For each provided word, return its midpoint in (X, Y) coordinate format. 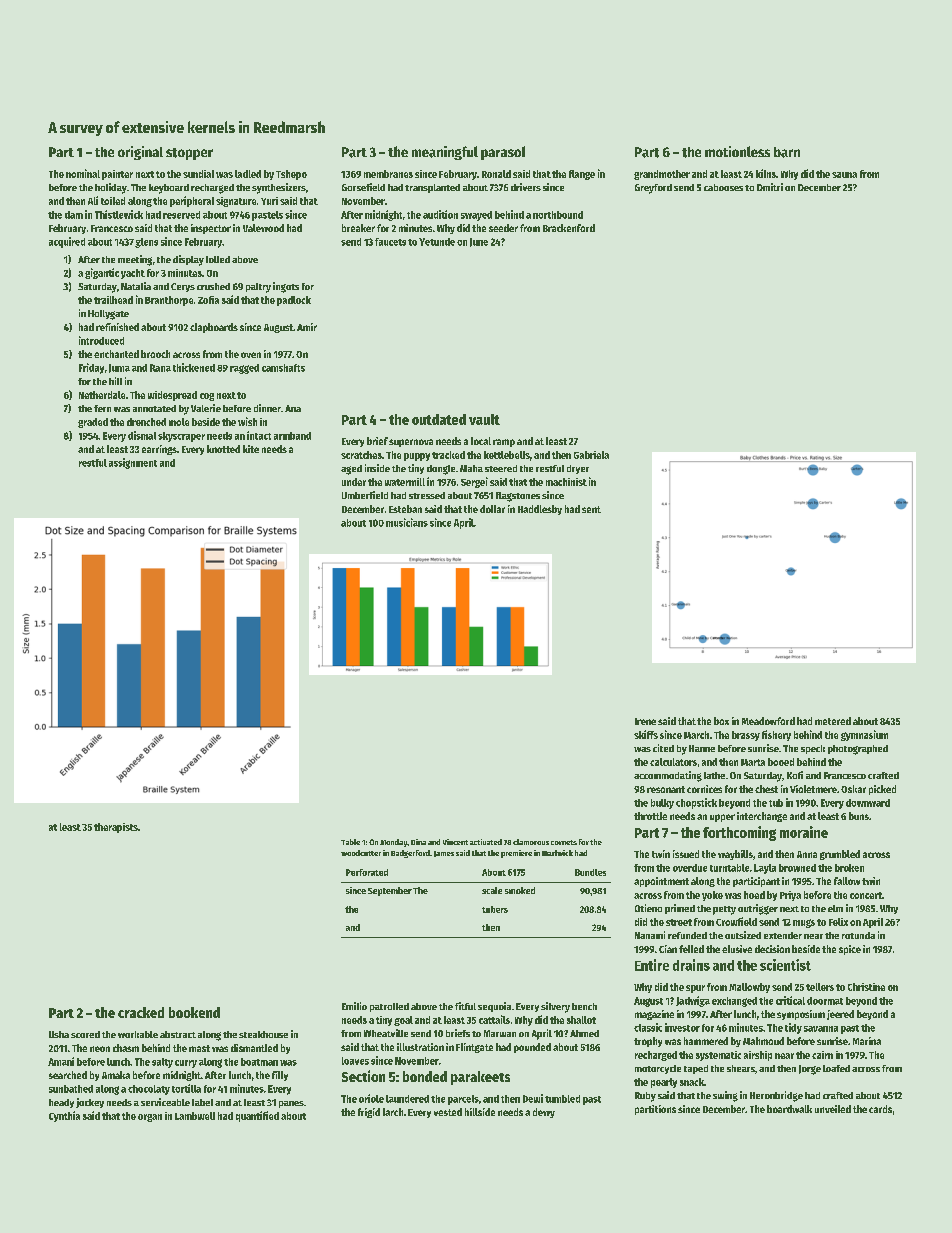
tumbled (562, 1099)
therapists (116, 828)
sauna (844, 175)
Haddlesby (540, 510)
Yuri (269, 201)
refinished (117, 327)
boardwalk (789, 1109)
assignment (133, 463)
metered (833, 721)
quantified (257, 1116)
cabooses (723, 187)
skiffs (646, 734)
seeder (503, 228)
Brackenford (569, 228)
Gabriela (591, 455)
